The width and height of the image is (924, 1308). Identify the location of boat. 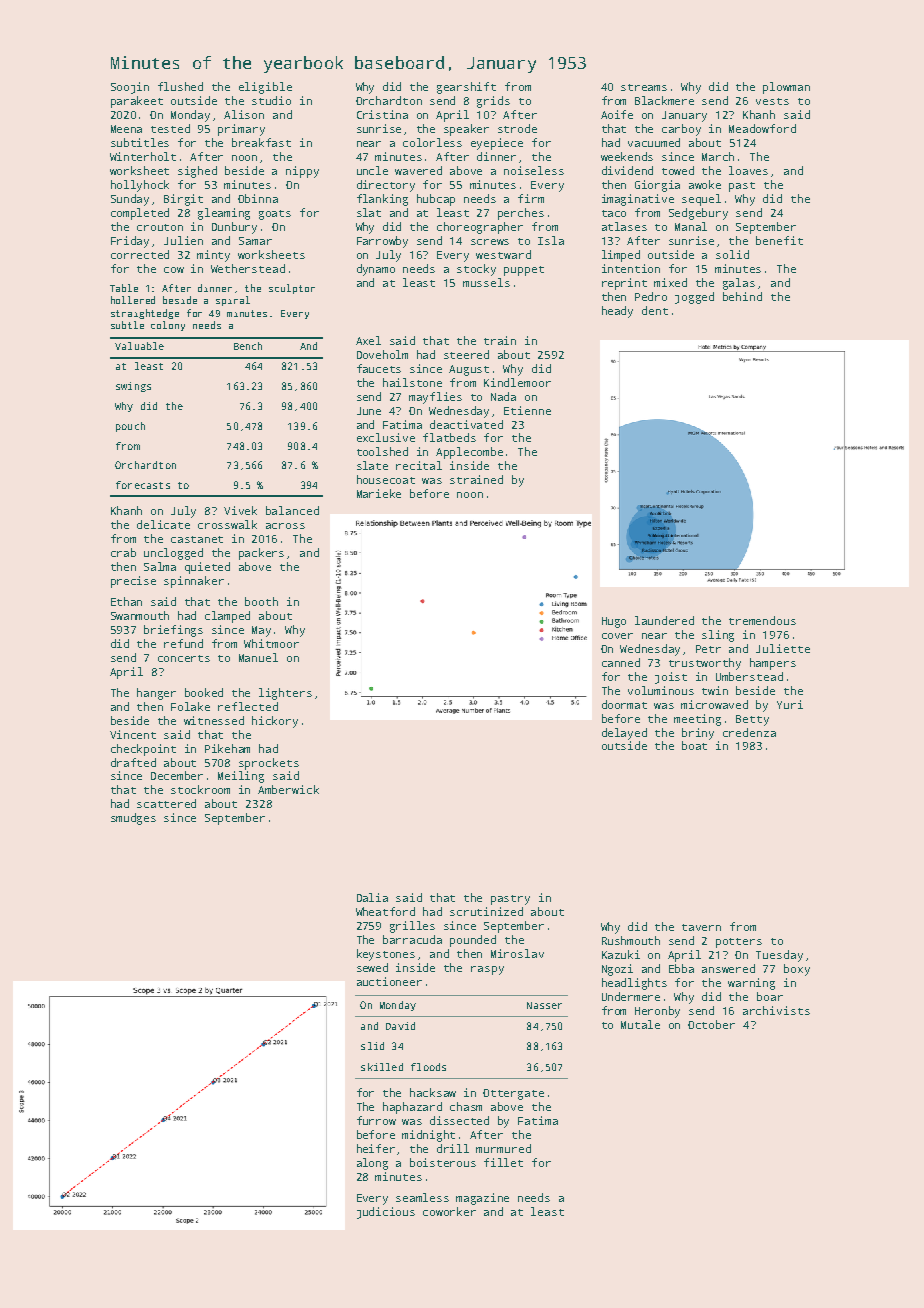
(694, 745).
